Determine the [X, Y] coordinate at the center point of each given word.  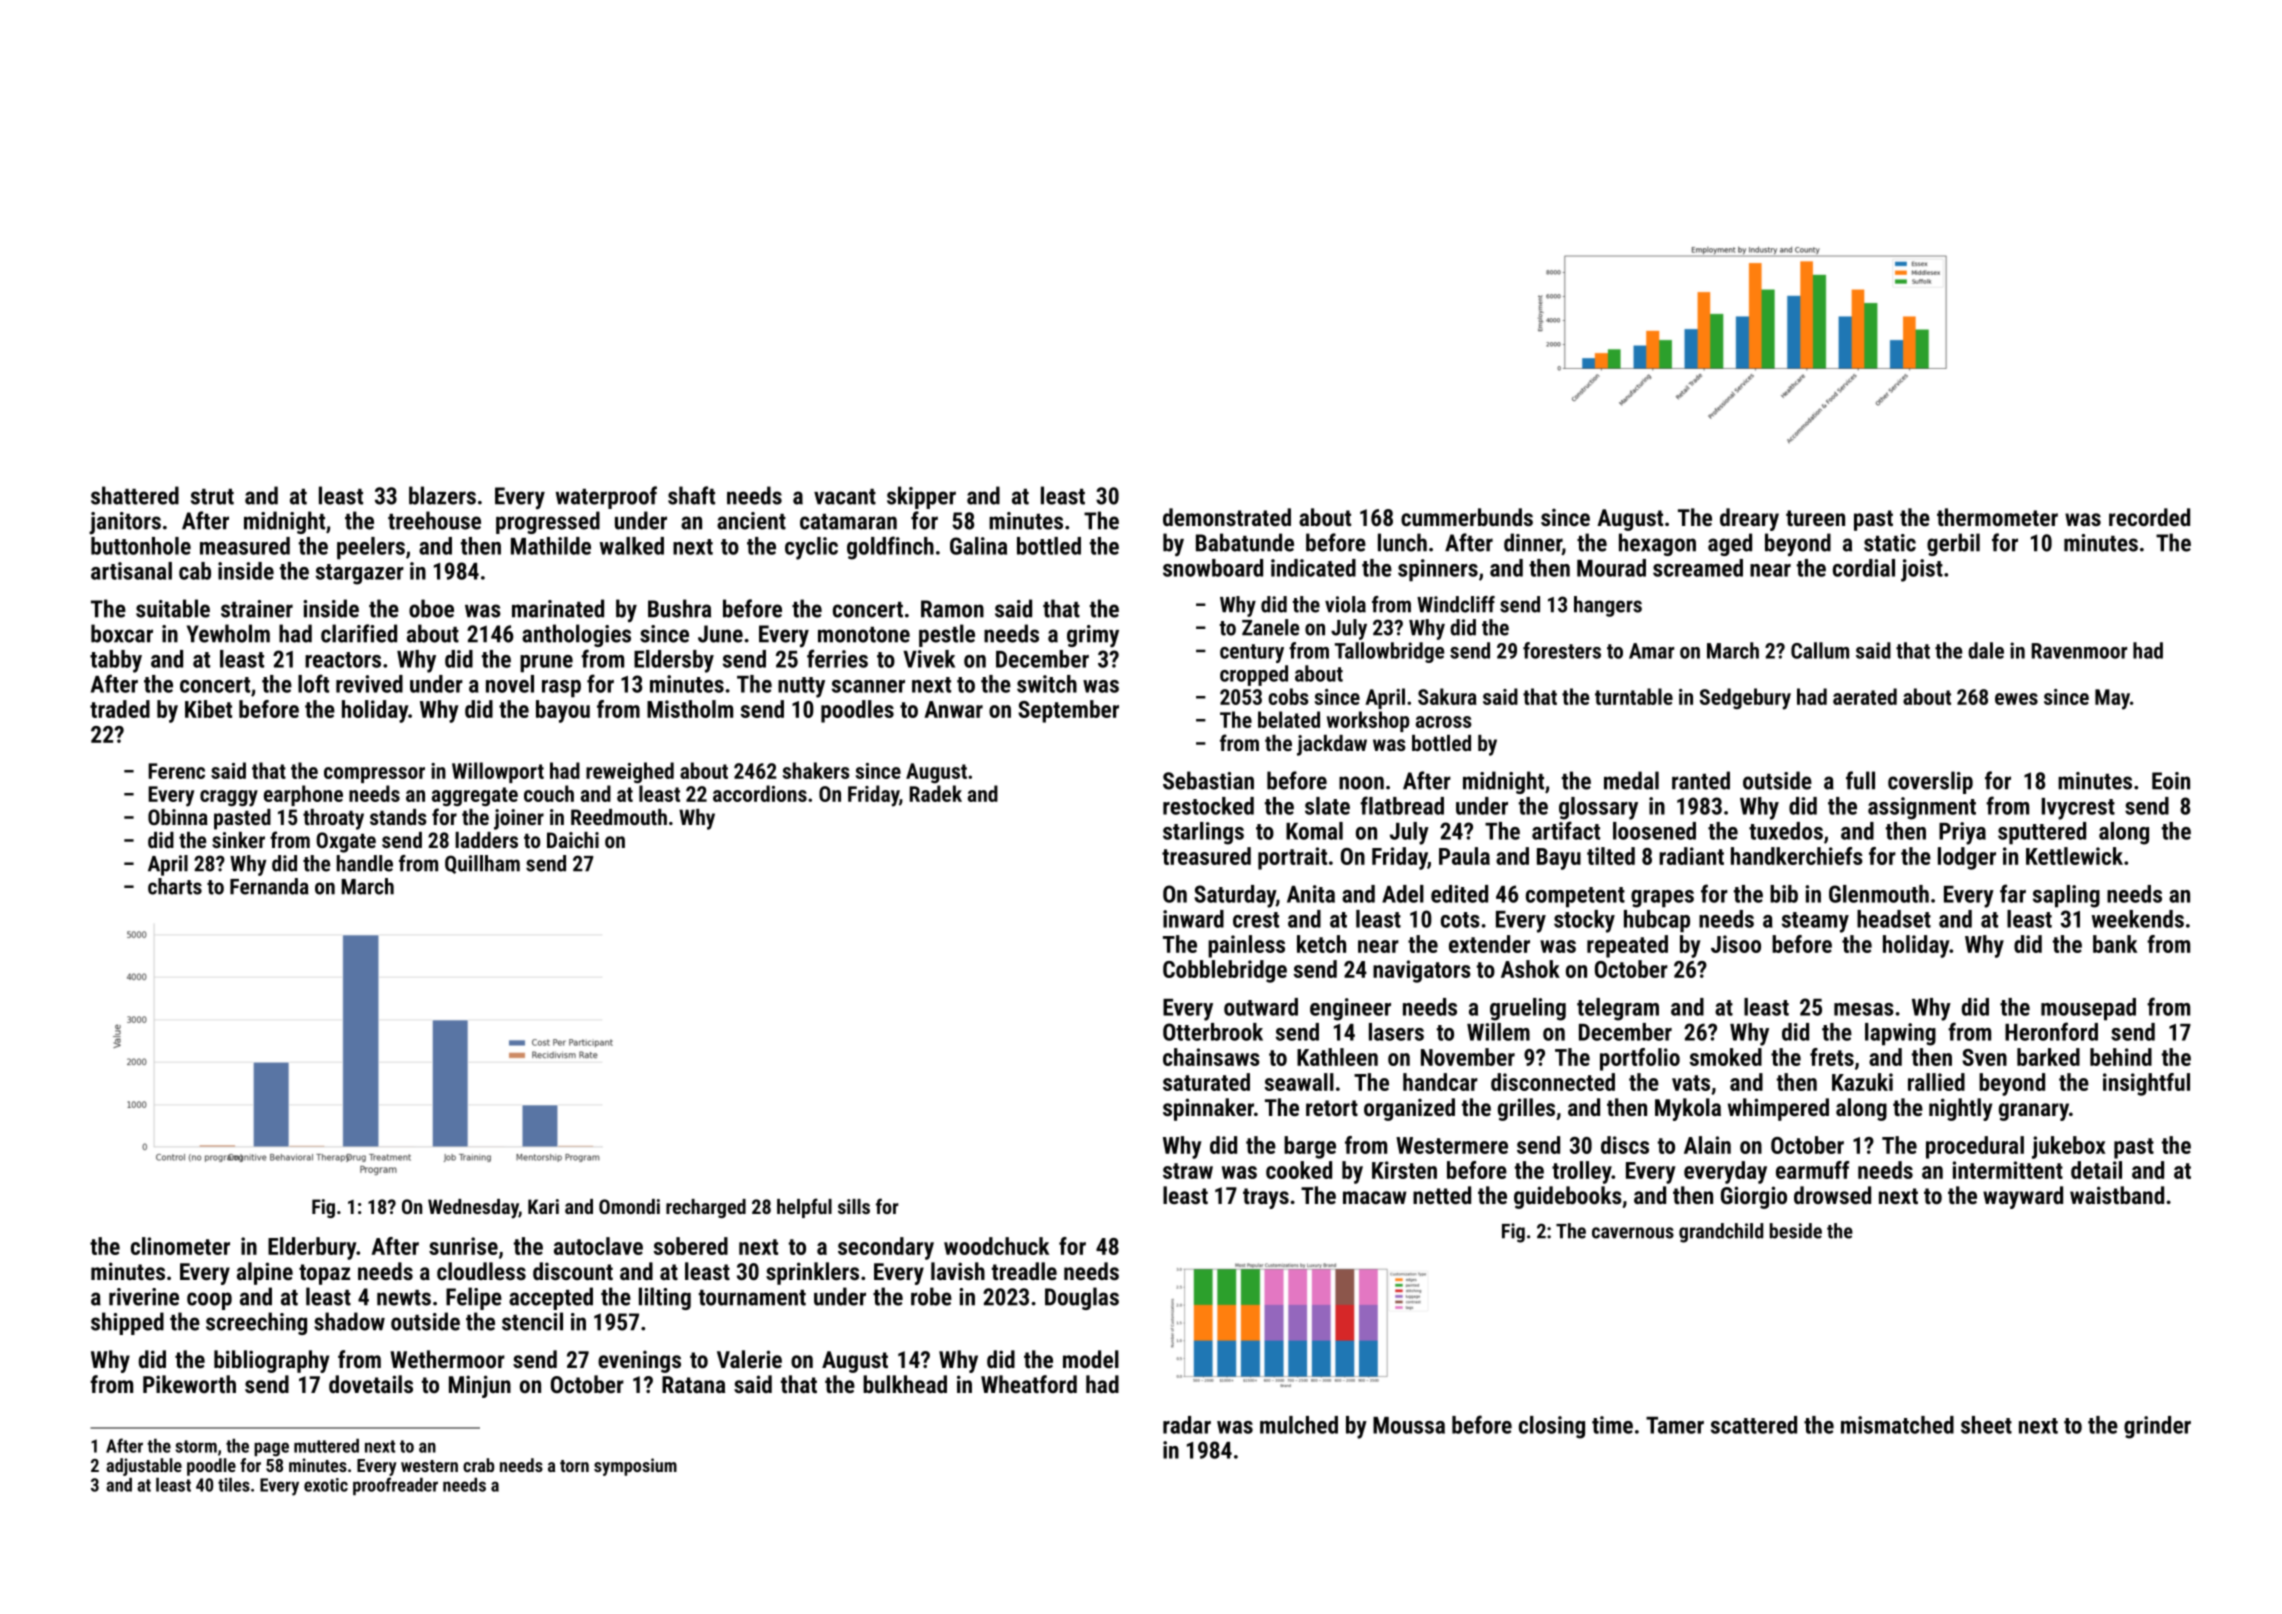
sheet [1986, 1425]
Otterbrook [1213, 1032]
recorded [2149, 517]
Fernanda [269, 886]
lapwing [1900, 1034]
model [1091, 1359]
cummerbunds [1467, 517]
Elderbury [312, 1248]
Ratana [693, 1384]
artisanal [131, 571]
